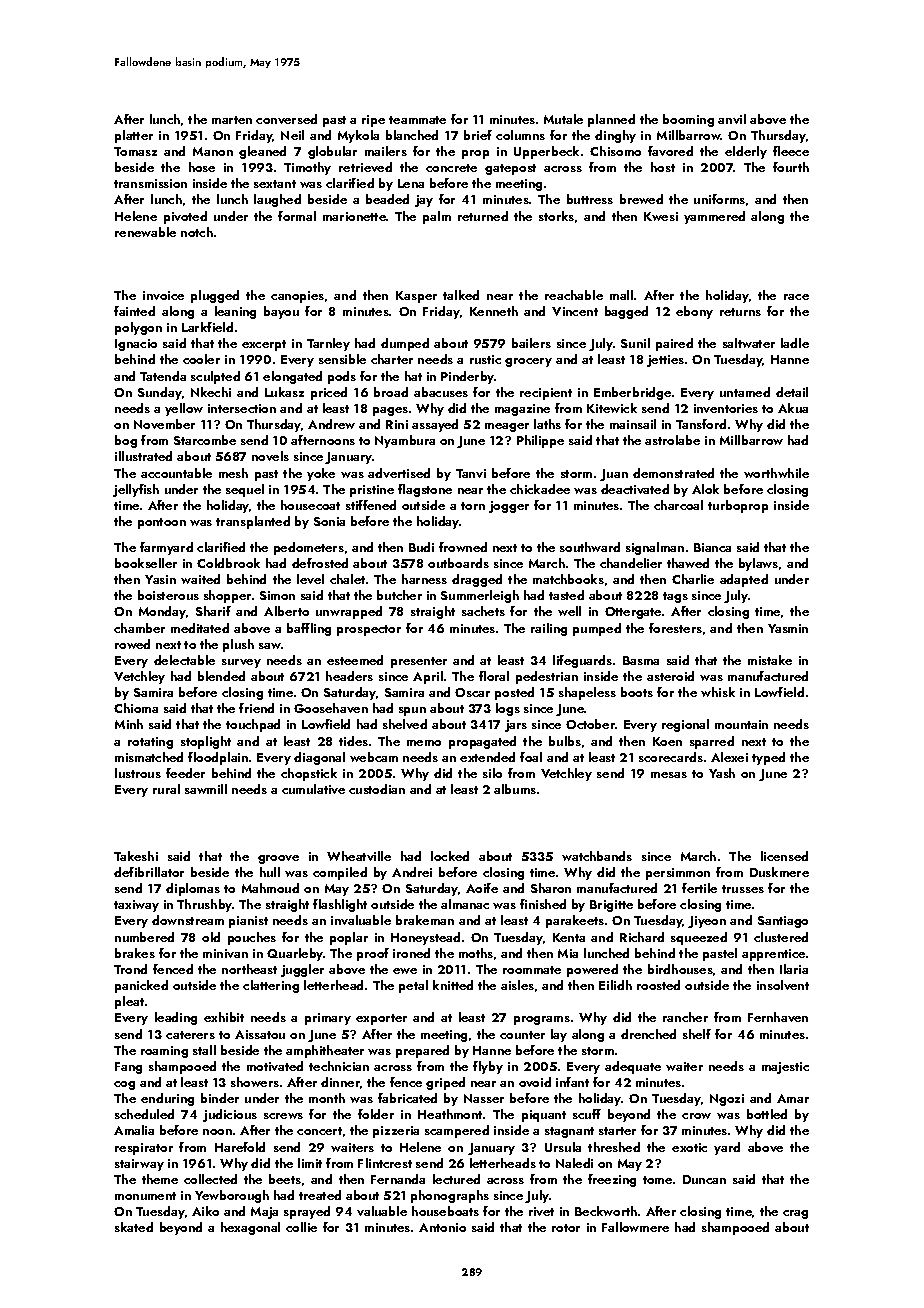  I want to click on Tomasz, so click(135, 151).
